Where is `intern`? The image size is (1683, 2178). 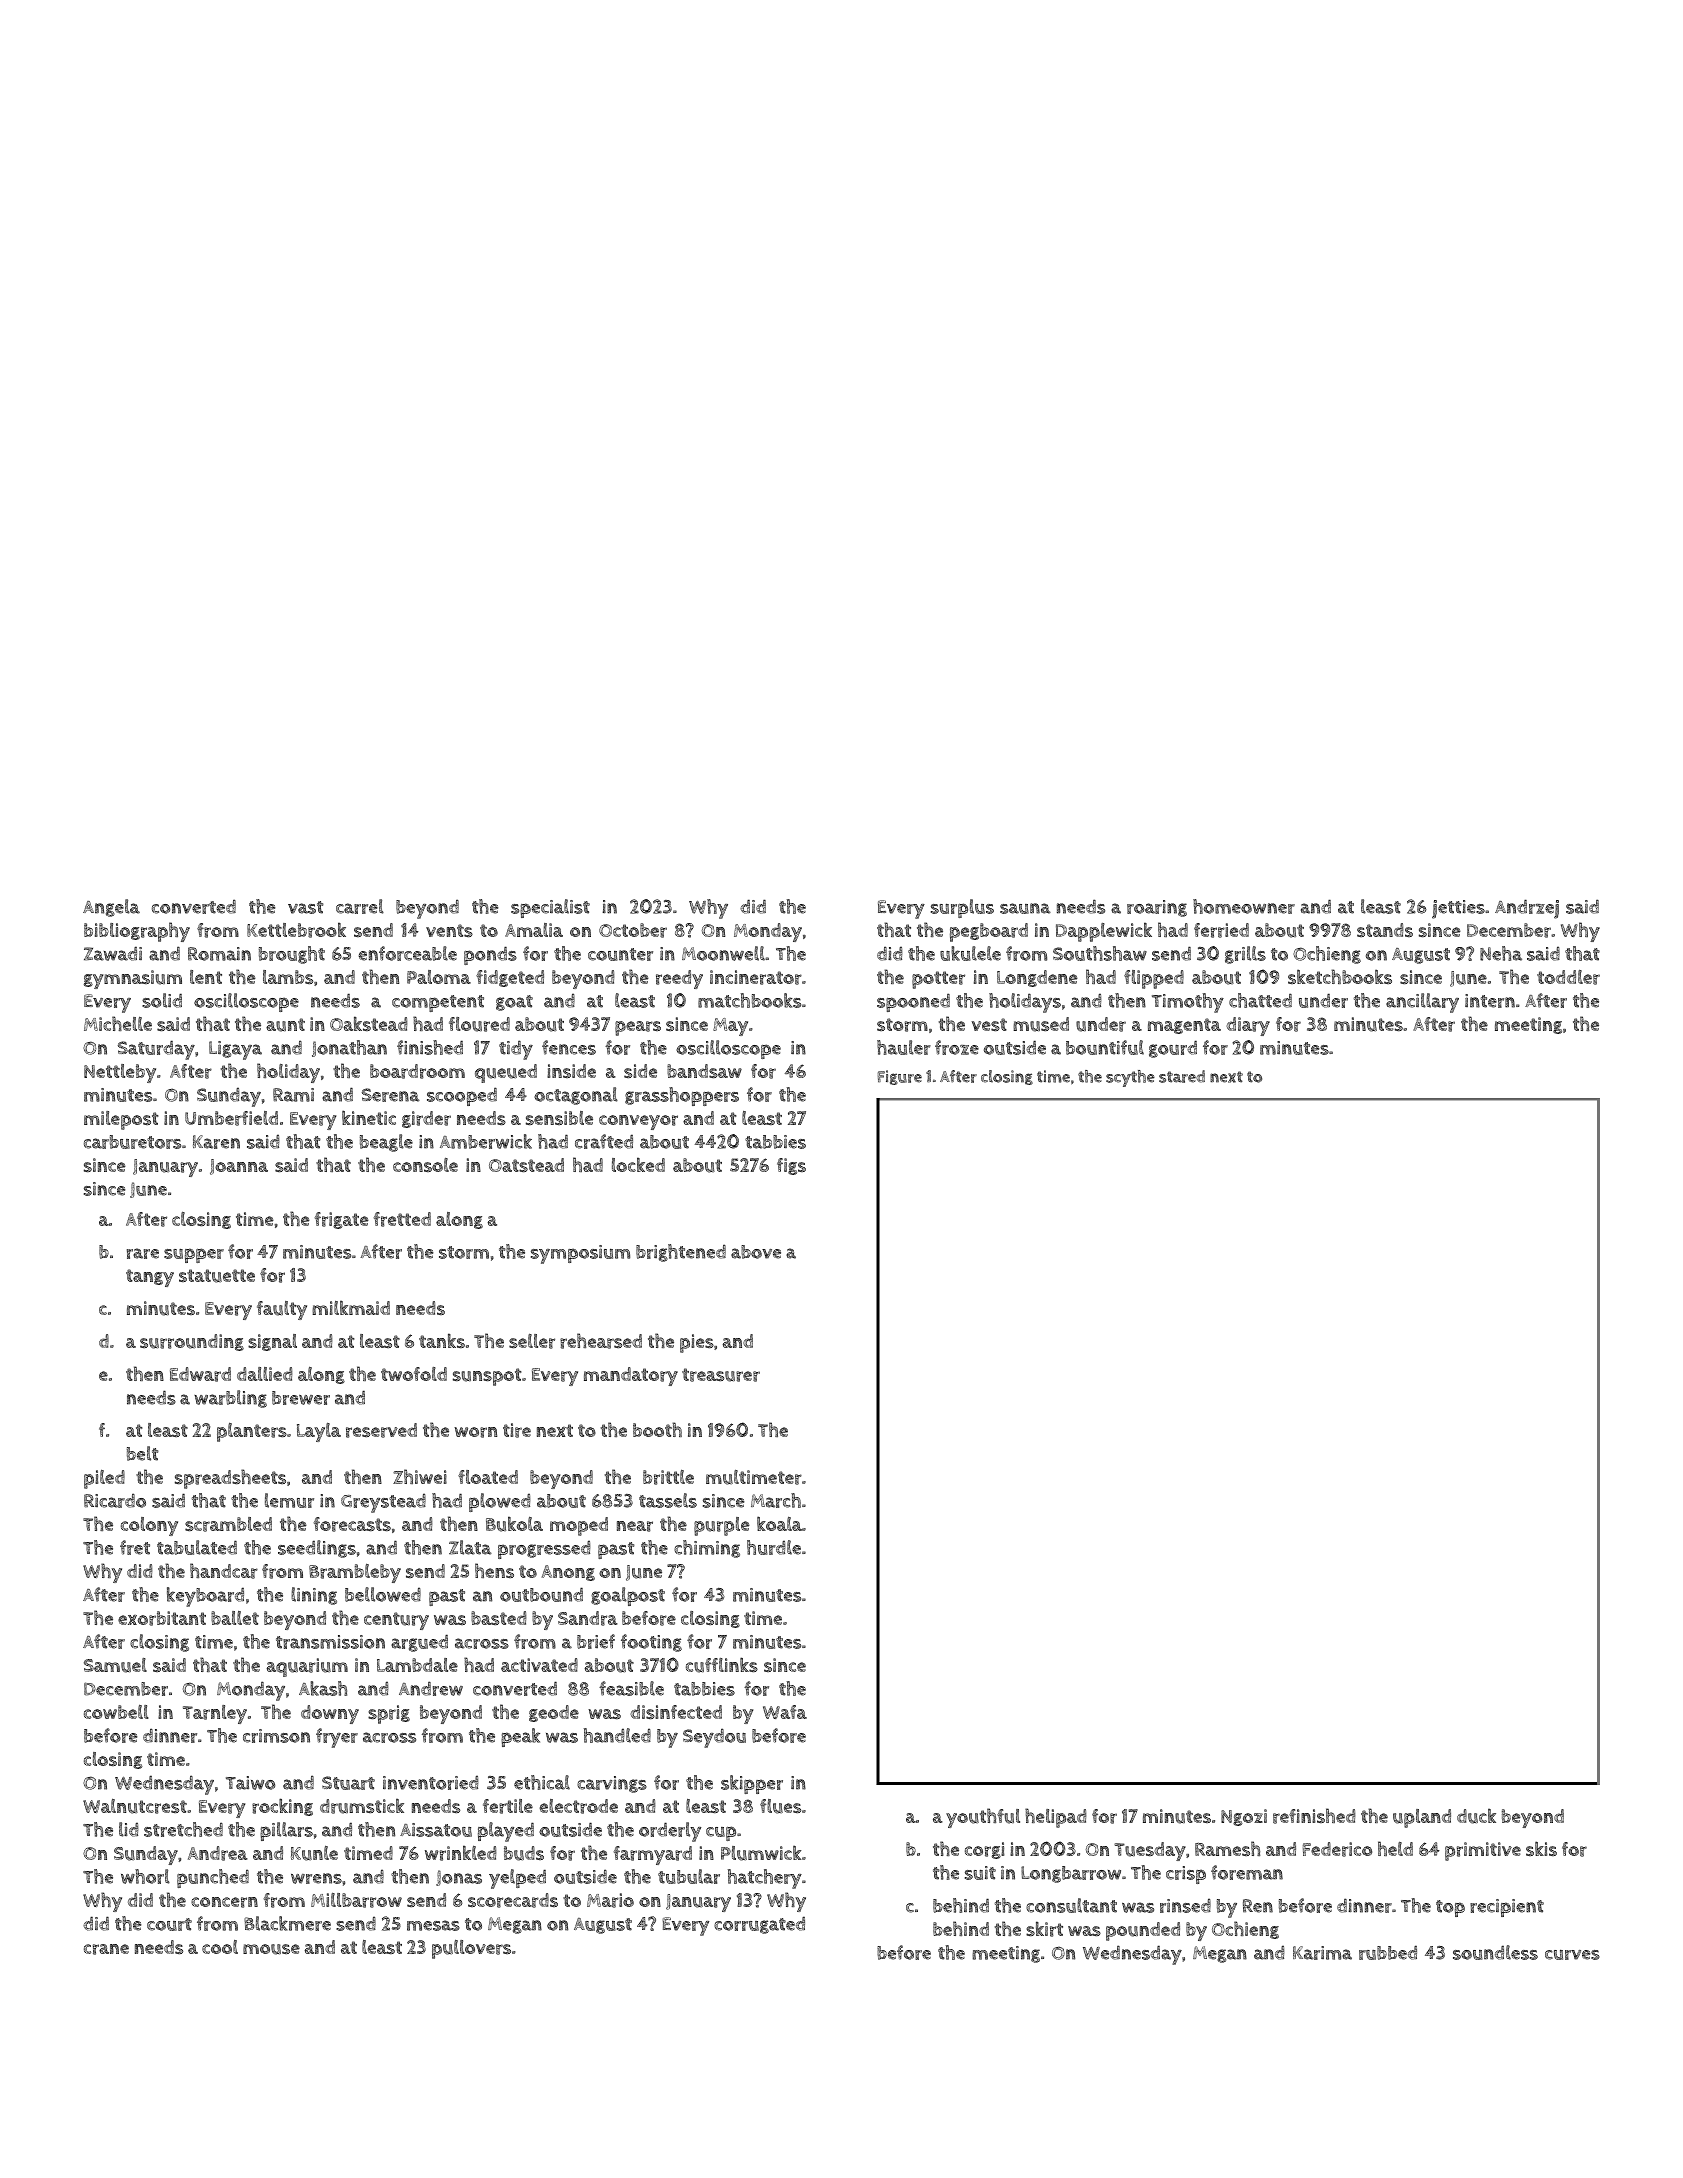 intern is located at coordinates (1490, 1001).
